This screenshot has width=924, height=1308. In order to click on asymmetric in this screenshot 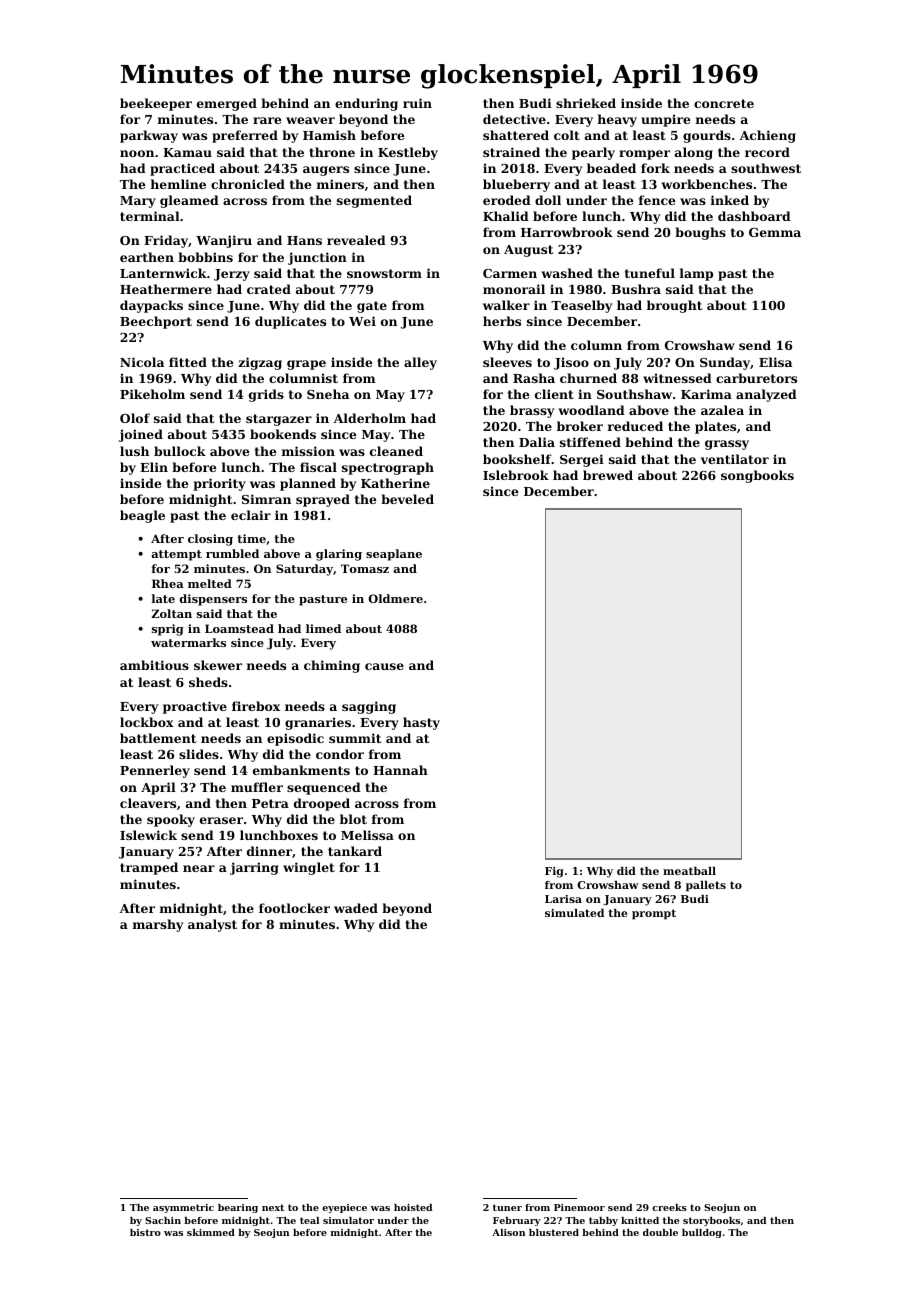, I will do `click(183, 1208)`.
